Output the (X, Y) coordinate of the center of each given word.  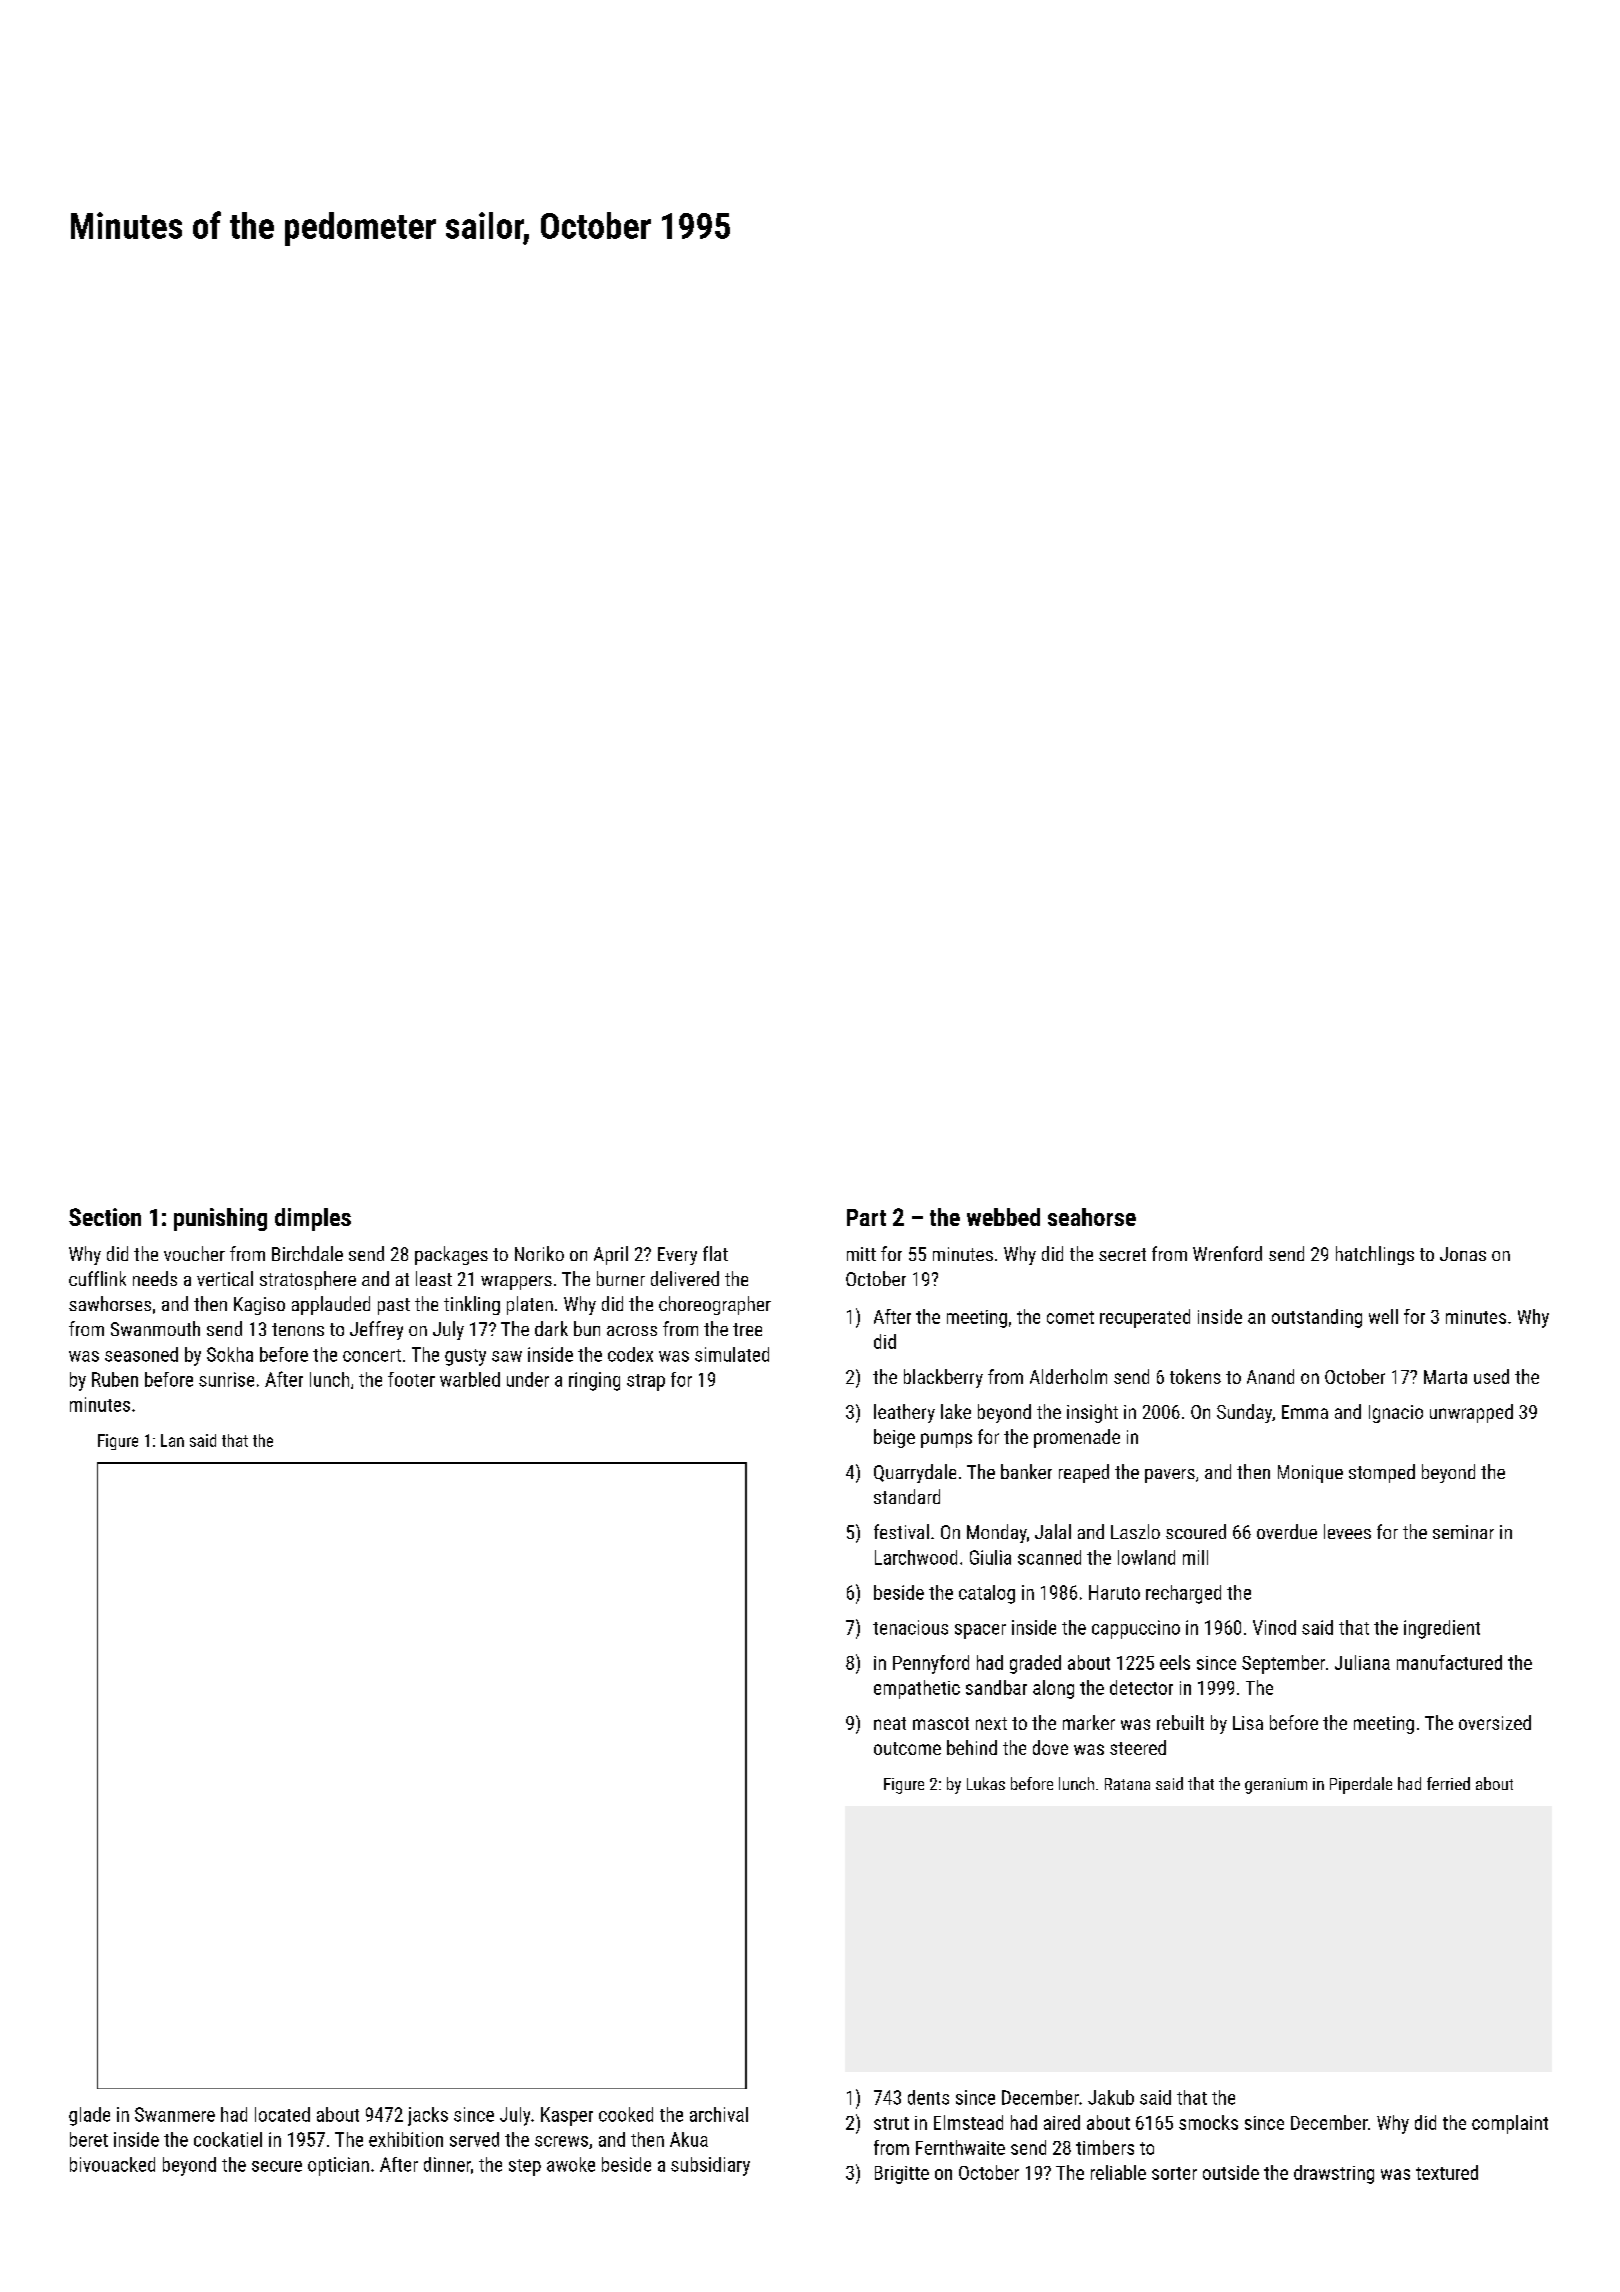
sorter (1174, 2173)
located (282, 2114)
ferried (1448, 1783)
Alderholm (1068, 1376)
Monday (997, 1533)
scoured (1196, 1531)
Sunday (1244, 1413)
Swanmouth (155, 1328)
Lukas (986, 1783)
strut (891, 2123)
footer (411, 1379)
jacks (428, 2116)
